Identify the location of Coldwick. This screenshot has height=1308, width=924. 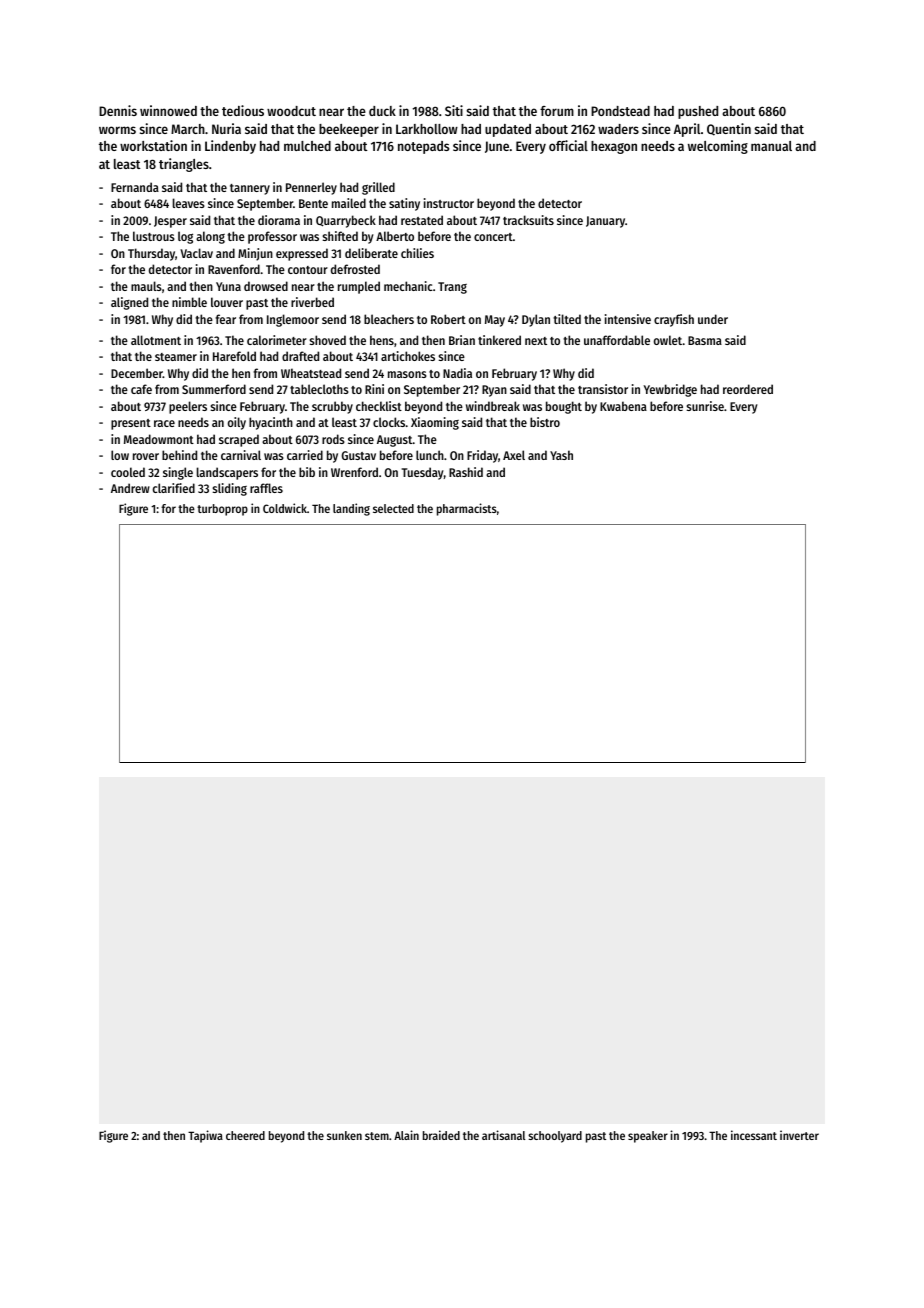
(285, 508).
